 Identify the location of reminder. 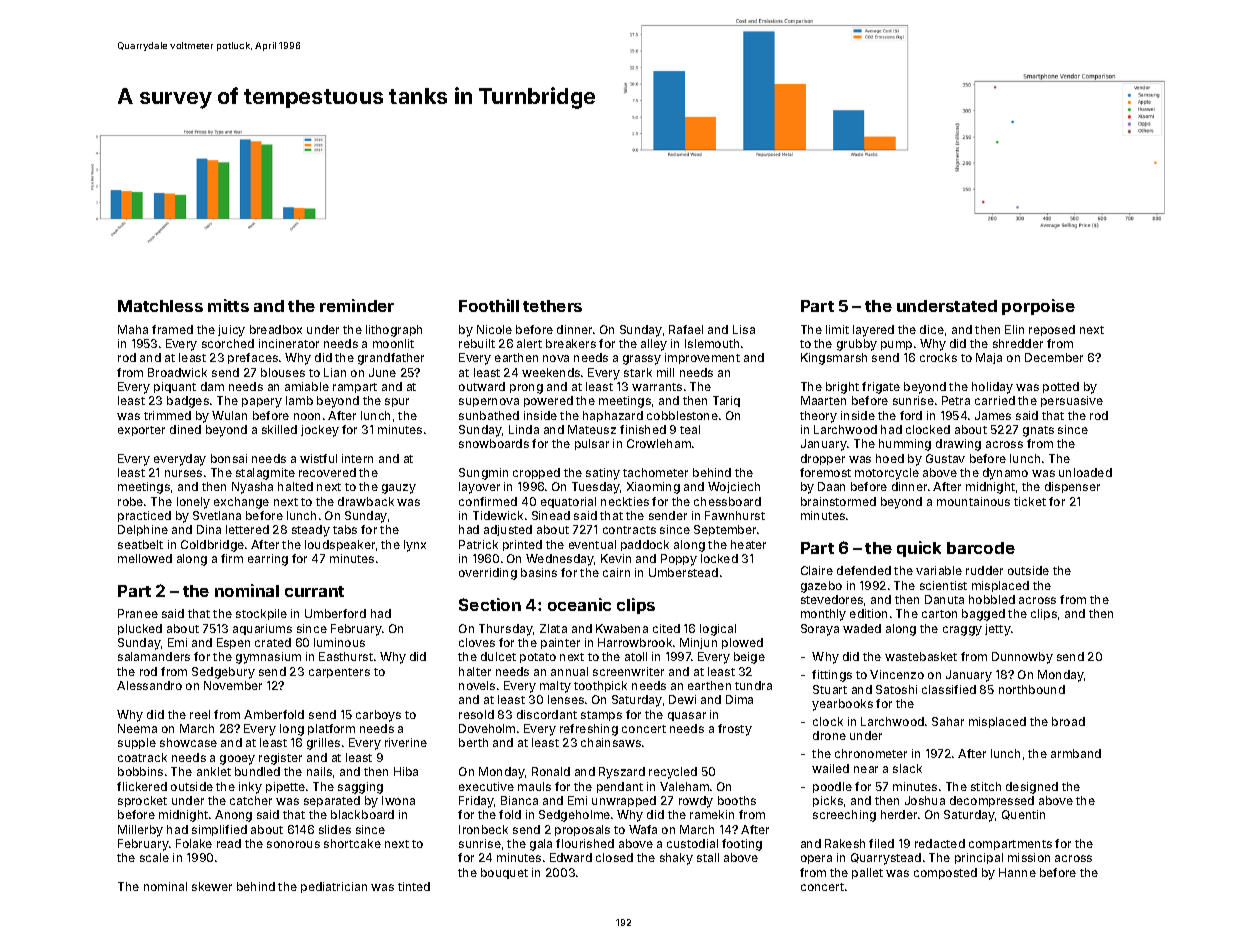
(357, 305).
